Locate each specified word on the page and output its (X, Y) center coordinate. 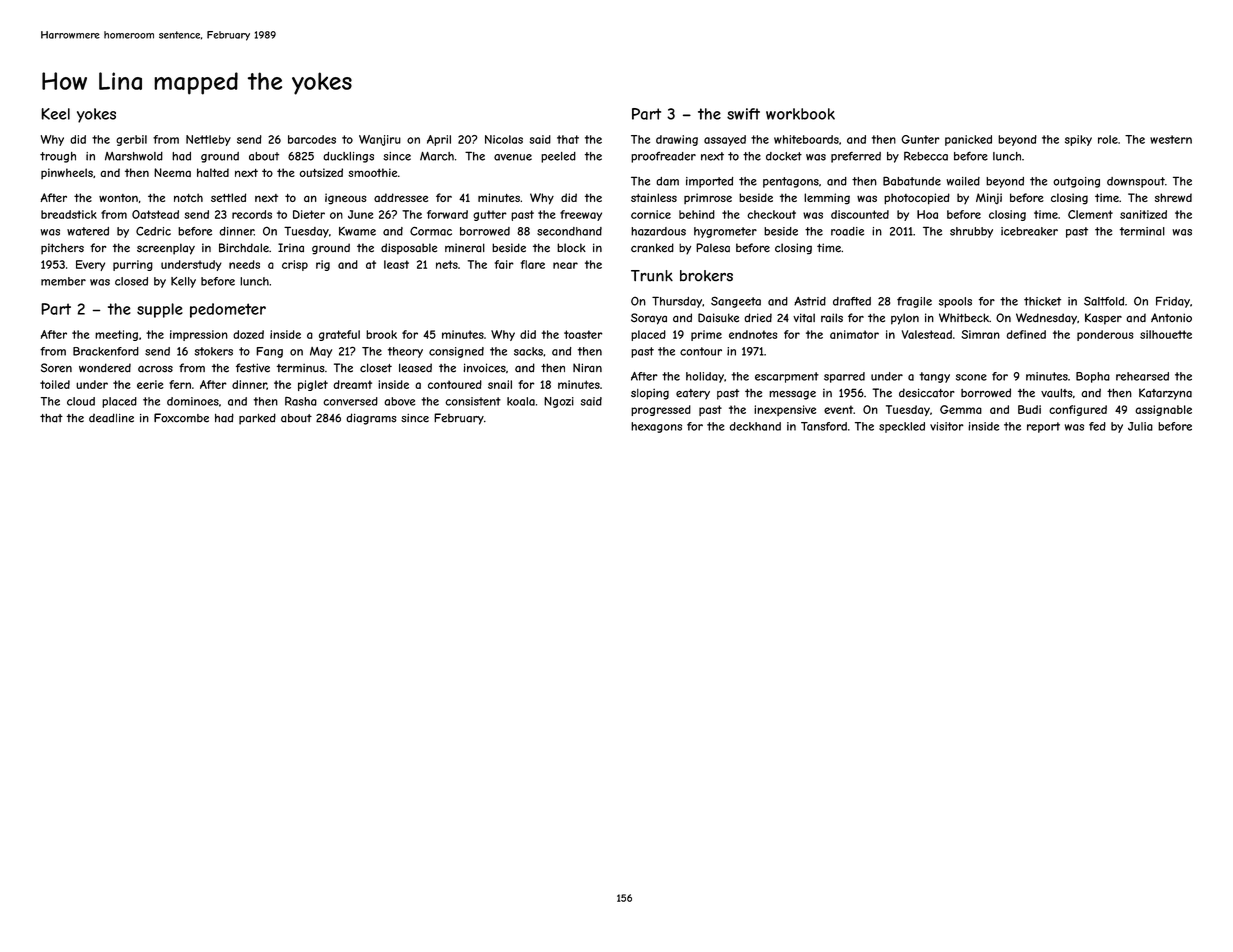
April (439, 140)
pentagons (791, 182)
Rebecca (926, 156)
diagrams (371, 419)
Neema (172, 172)
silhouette (1166, 334)
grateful (339, 335)
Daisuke (718, 318)
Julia (1140, 426)
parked (257, 419)
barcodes (312, 139)
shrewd (1173, 197)
